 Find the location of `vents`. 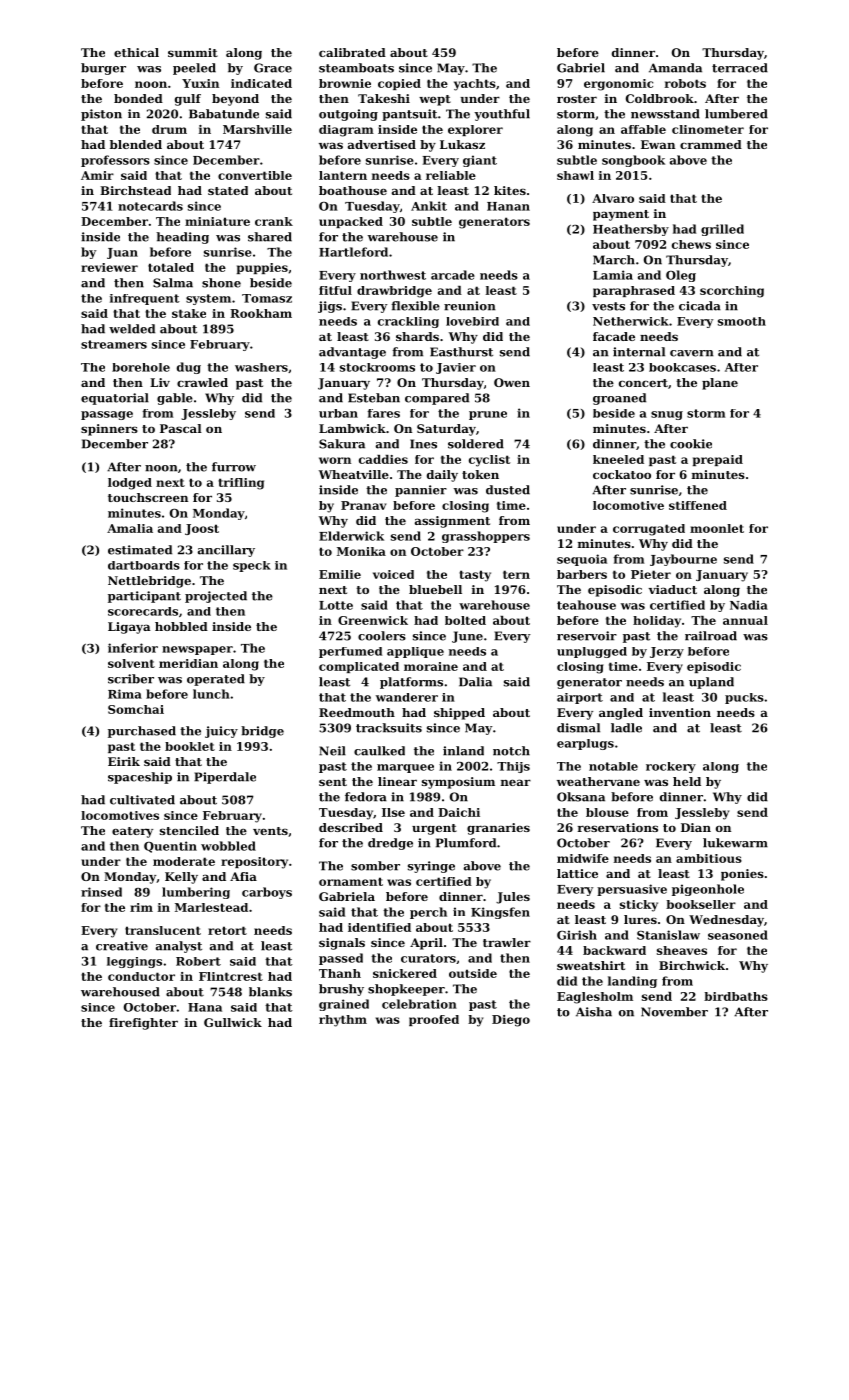

vents is located at coordinates (270, 831).
